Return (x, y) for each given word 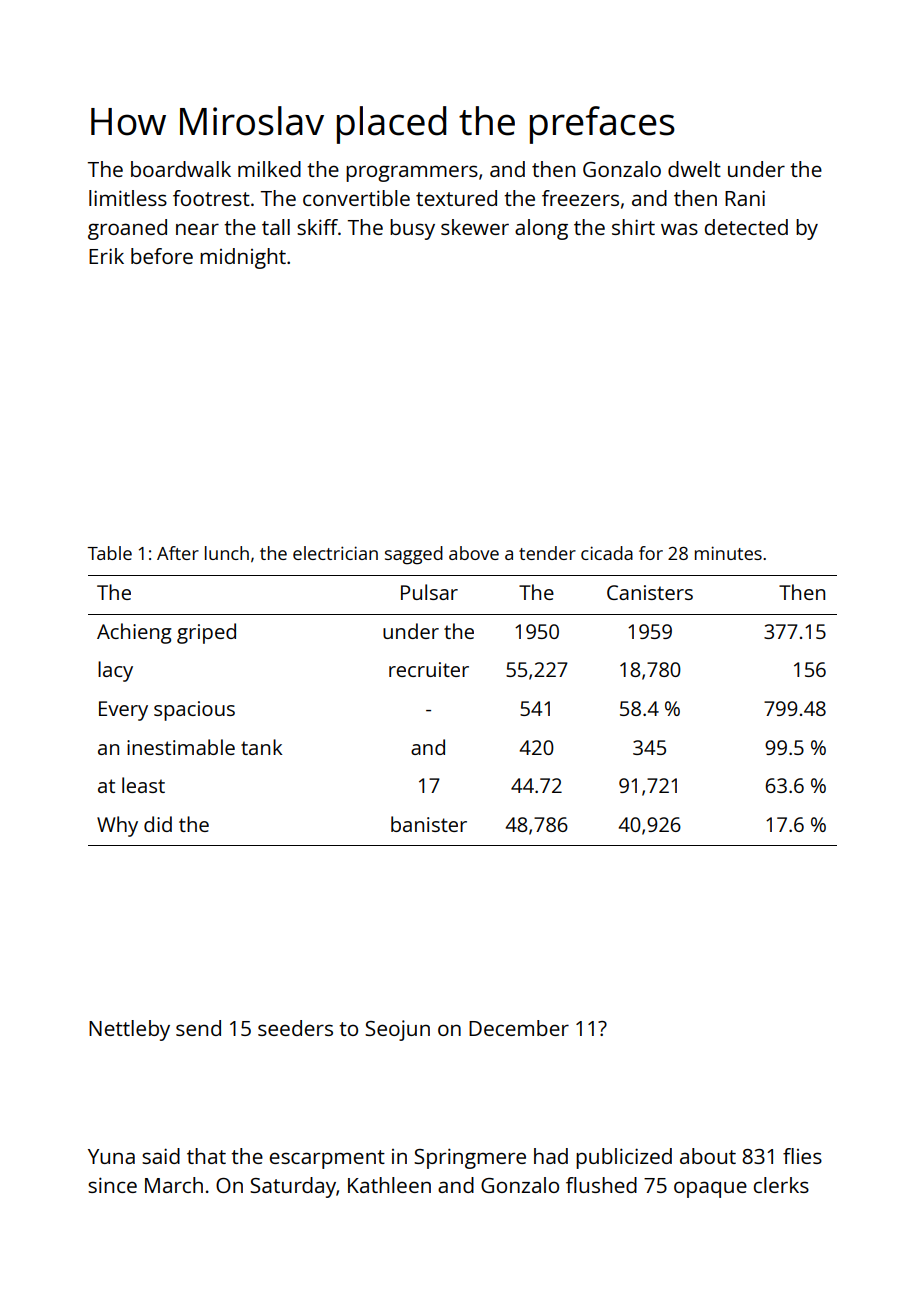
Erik (106, 256)
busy (412, 229)
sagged (414, 555)
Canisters (650, 592)
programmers (412, 173)
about (708, 1156)
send (198, 1028)
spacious (194, 711)
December (519, 1028)
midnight (243, 258)
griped (206, 633)
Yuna (111, 1156)
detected (746, 227)
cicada (607, 553)
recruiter (429, 669)
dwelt (694, 169)
